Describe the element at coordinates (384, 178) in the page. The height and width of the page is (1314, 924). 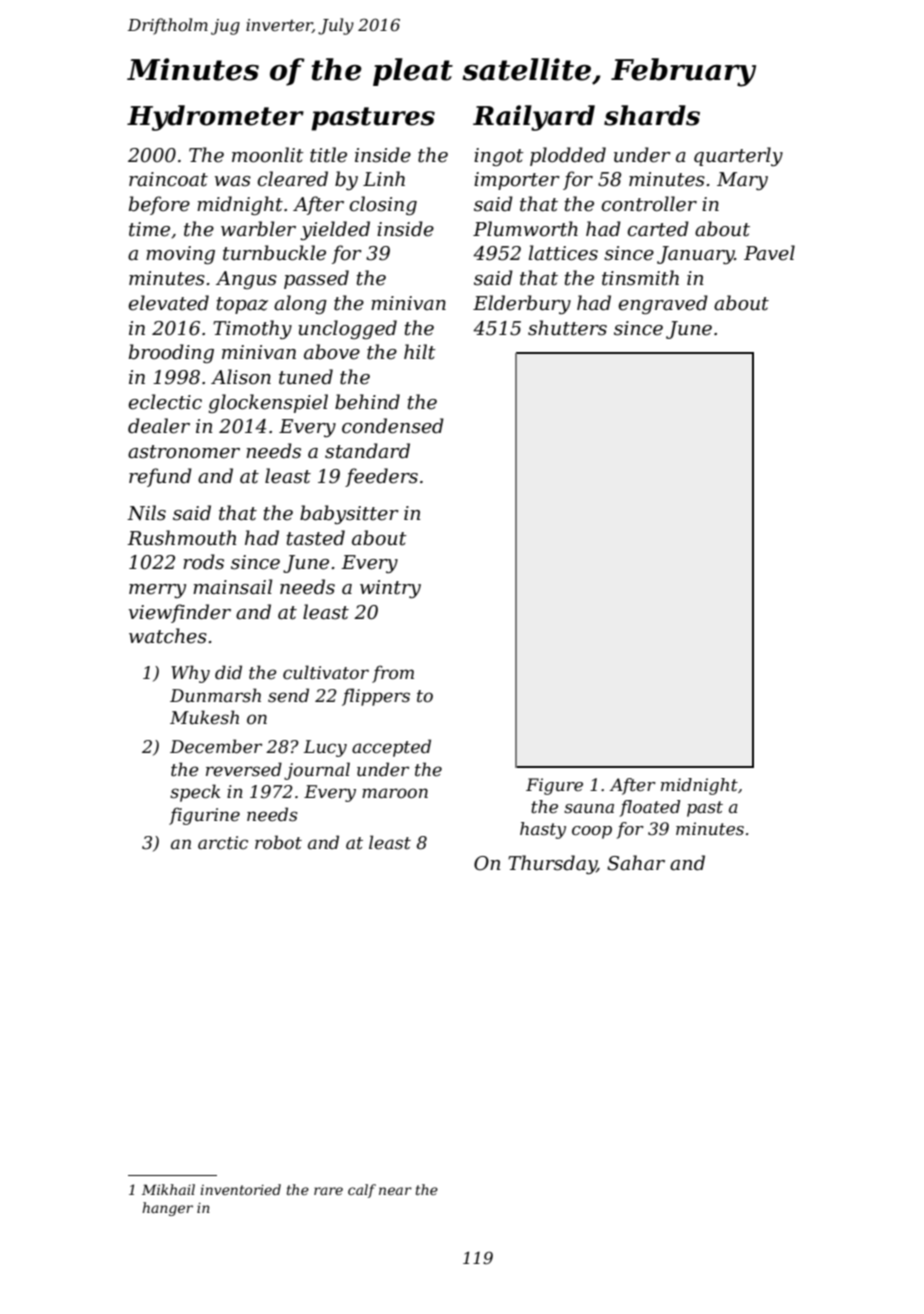
I see `Linh` at that location.
